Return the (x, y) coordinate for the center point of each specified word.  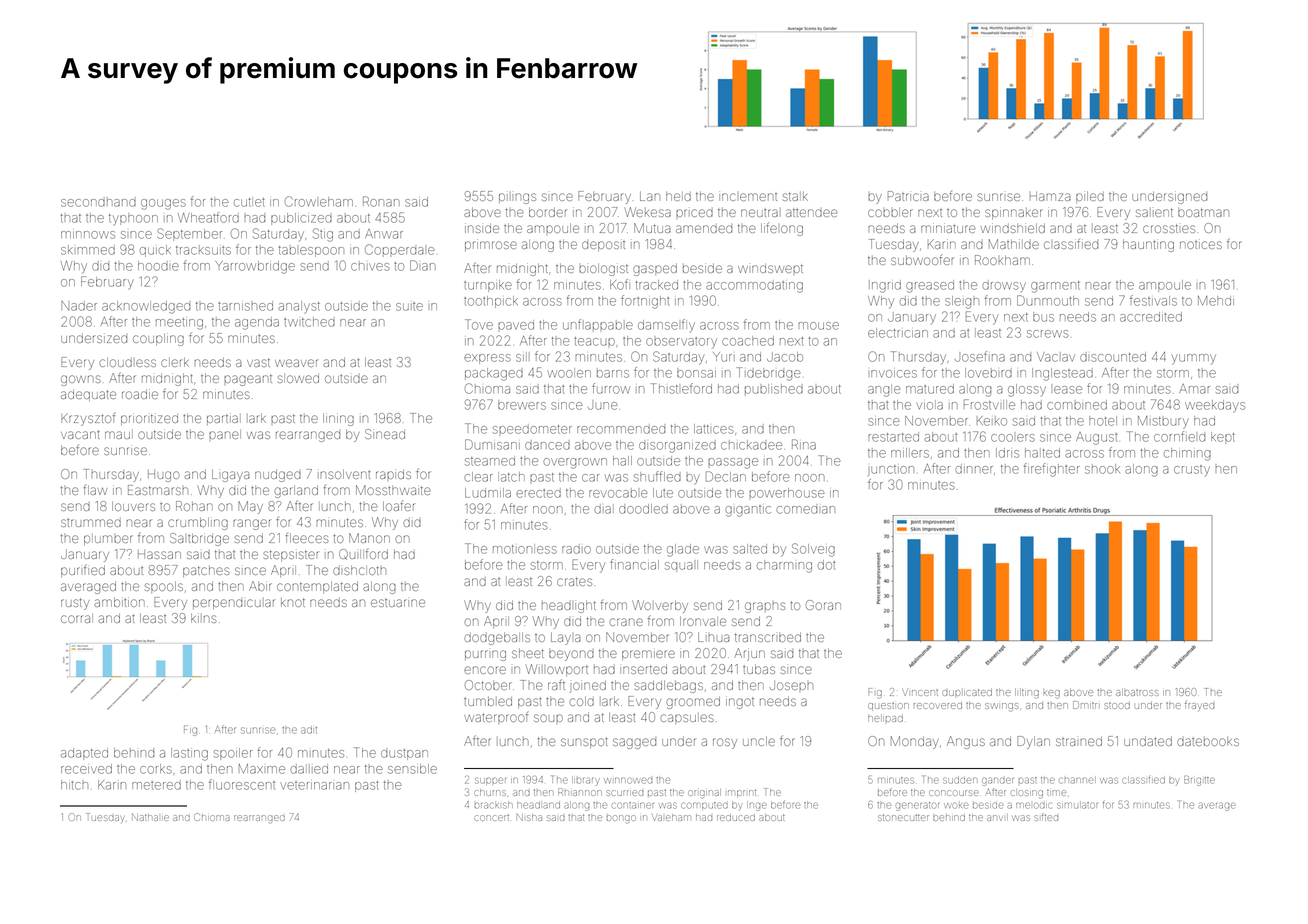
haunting (1148, 245)
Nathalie (150, 817)
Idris (1007, 453)
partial (222, 420)
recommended (621, 429)
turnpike (488, 286)
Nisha (529, 817)
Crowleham (319, 201)
